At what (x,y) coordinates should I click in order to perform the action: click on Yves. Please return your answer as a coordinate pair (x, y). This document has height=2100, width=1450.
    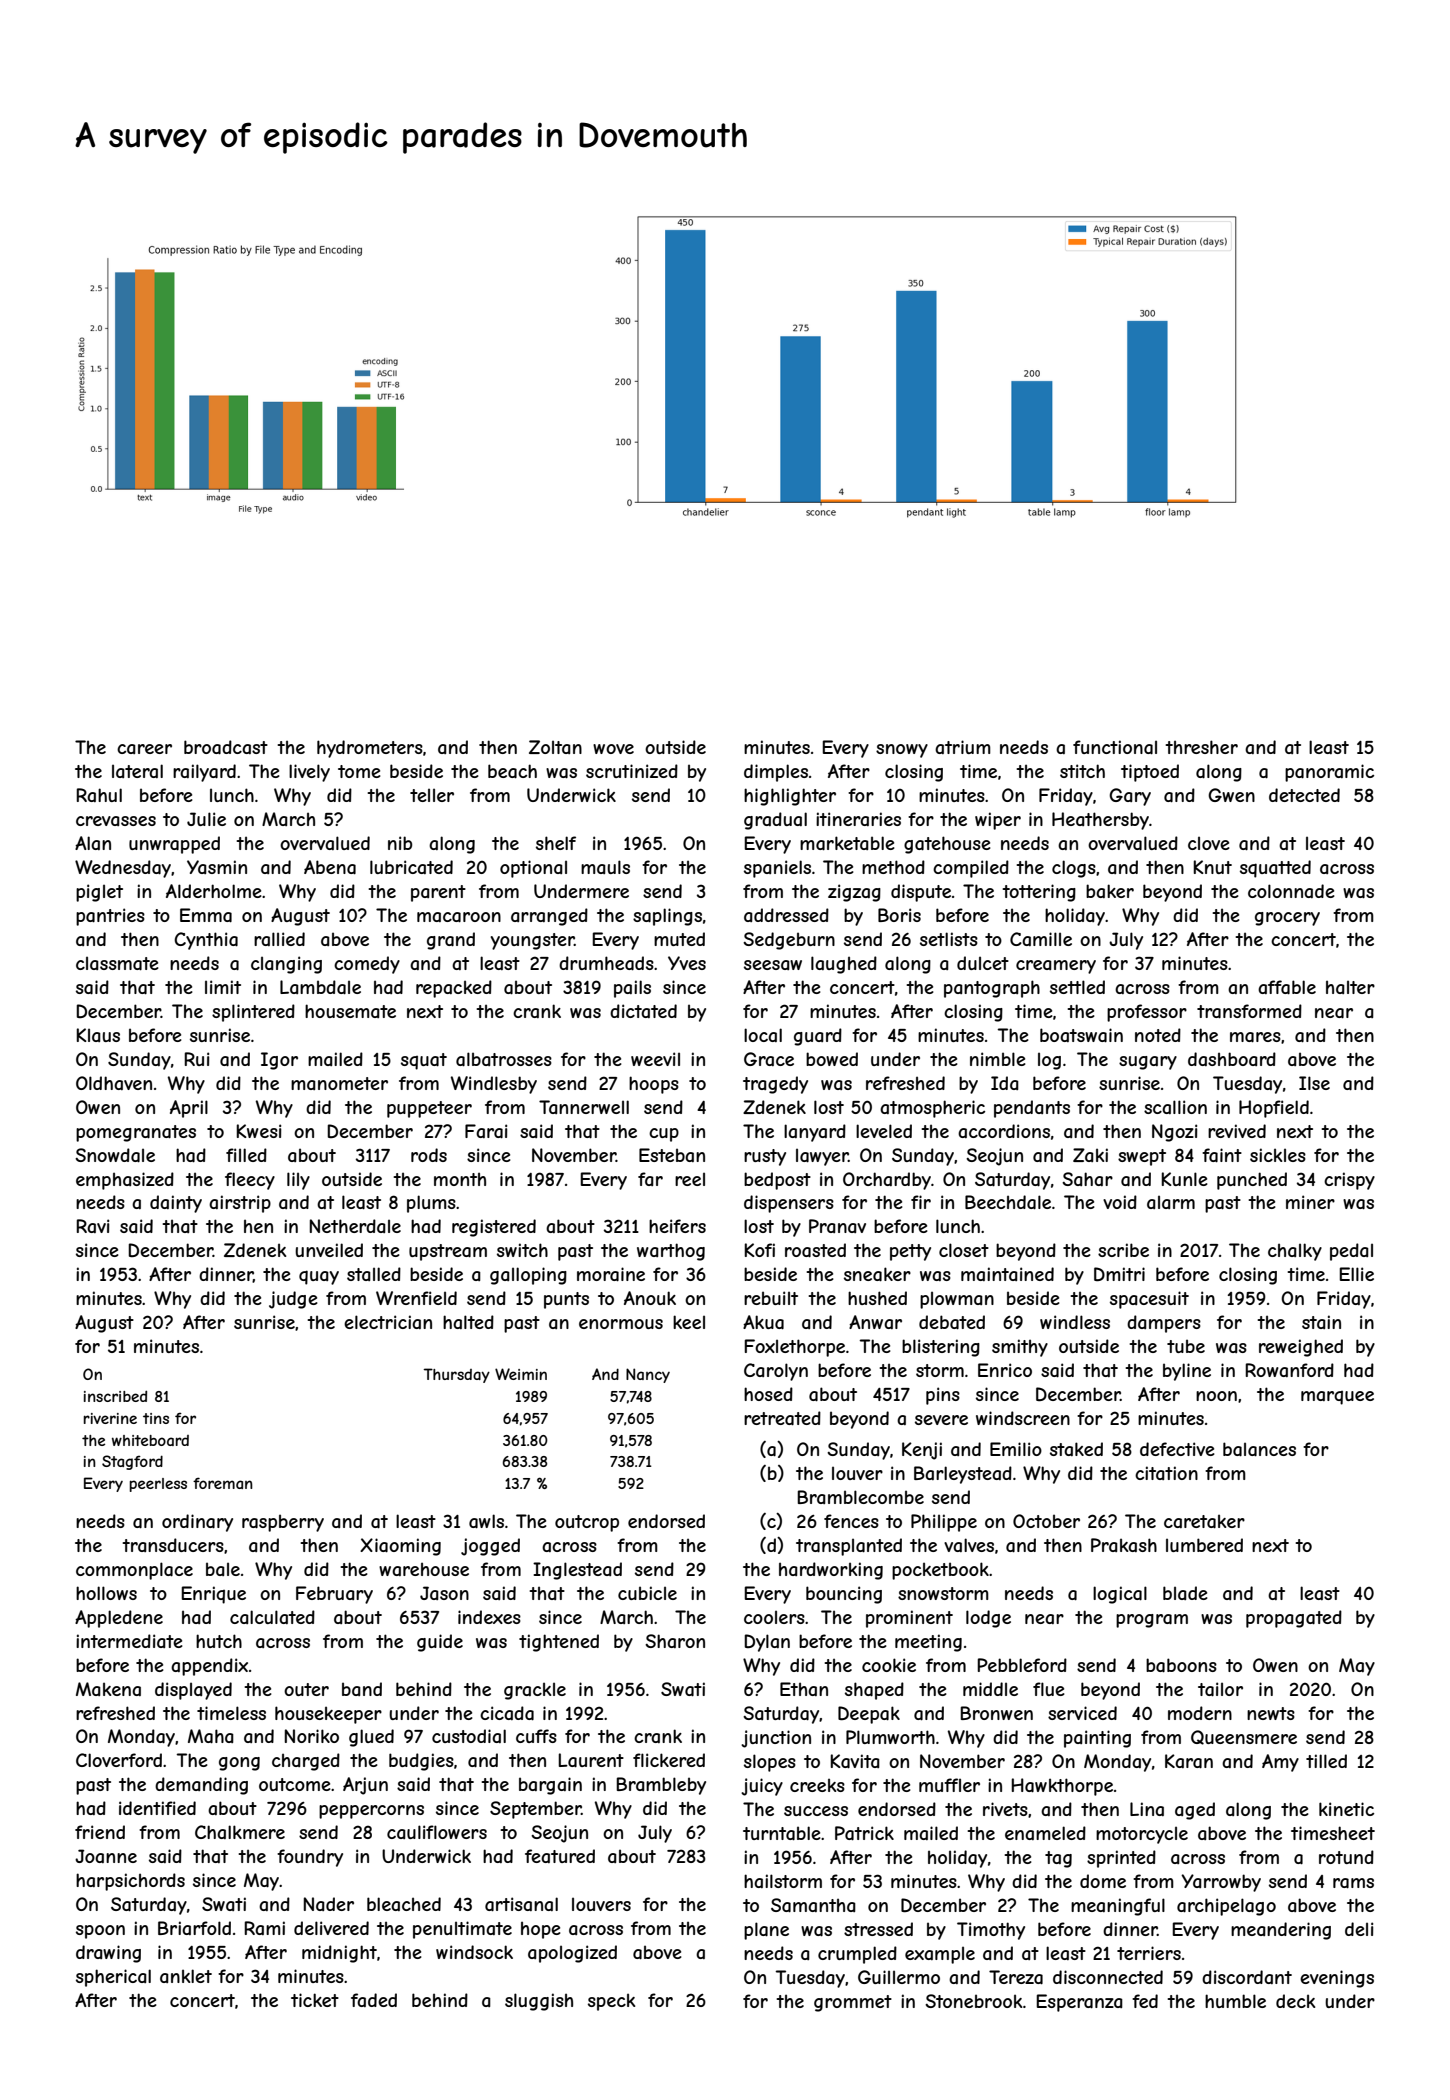
    Looking at the image, I should click on (687, 963).
